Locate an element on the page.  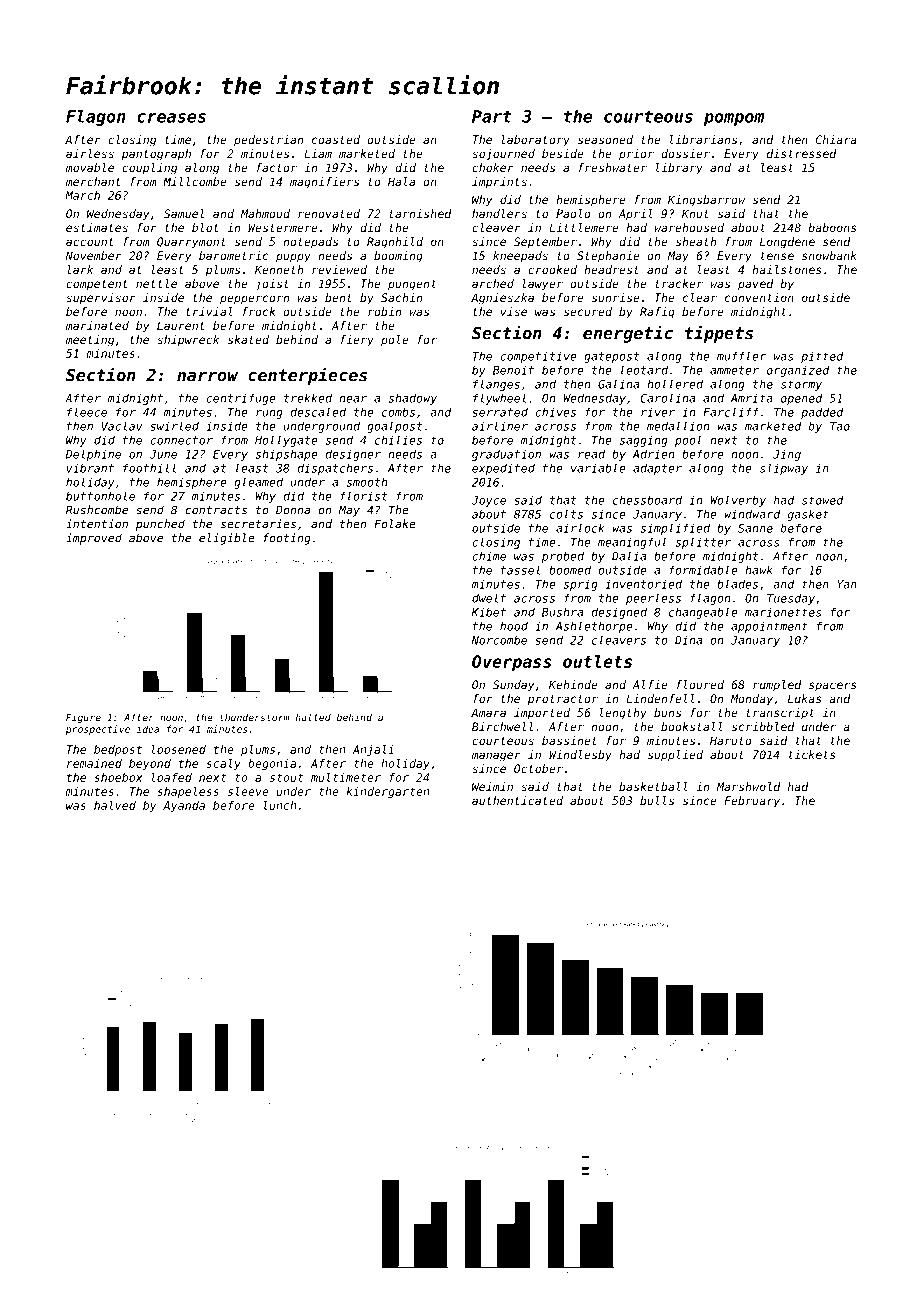
Ayanda is located at coordinates (184, 806).
